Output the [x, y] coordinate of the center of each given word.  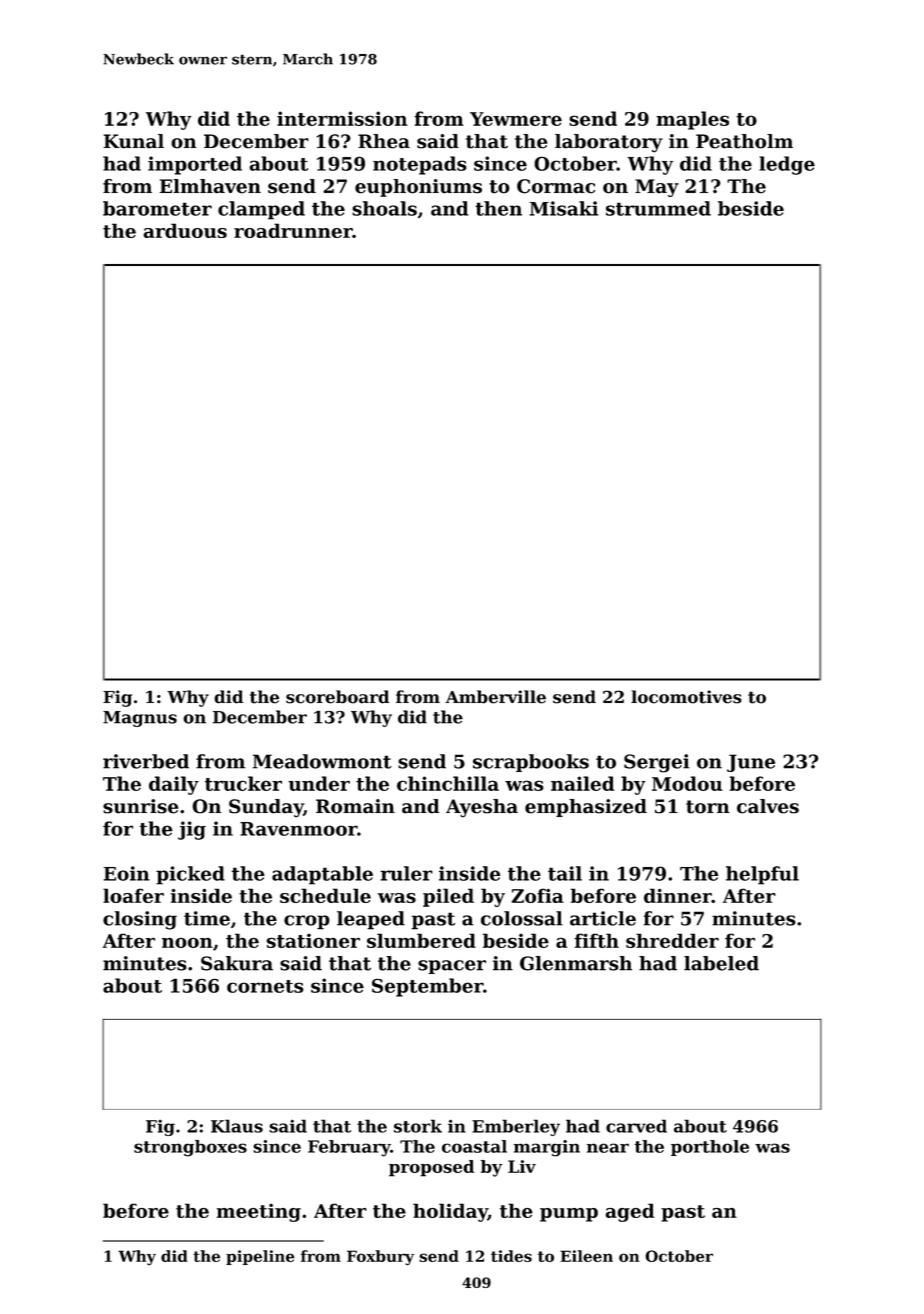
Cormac [556, 186]
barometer [157, 208]
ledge [787, 165]
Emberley [516, 1127]
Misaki [564, 208]
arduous [185, 230]
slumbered [421, 940]
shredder [672, 940]
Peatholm [744, 141]
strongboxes [190, 1148]
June [751, 763]
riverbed [146, 761]
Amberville [496, 697]
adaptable [322, 875]
